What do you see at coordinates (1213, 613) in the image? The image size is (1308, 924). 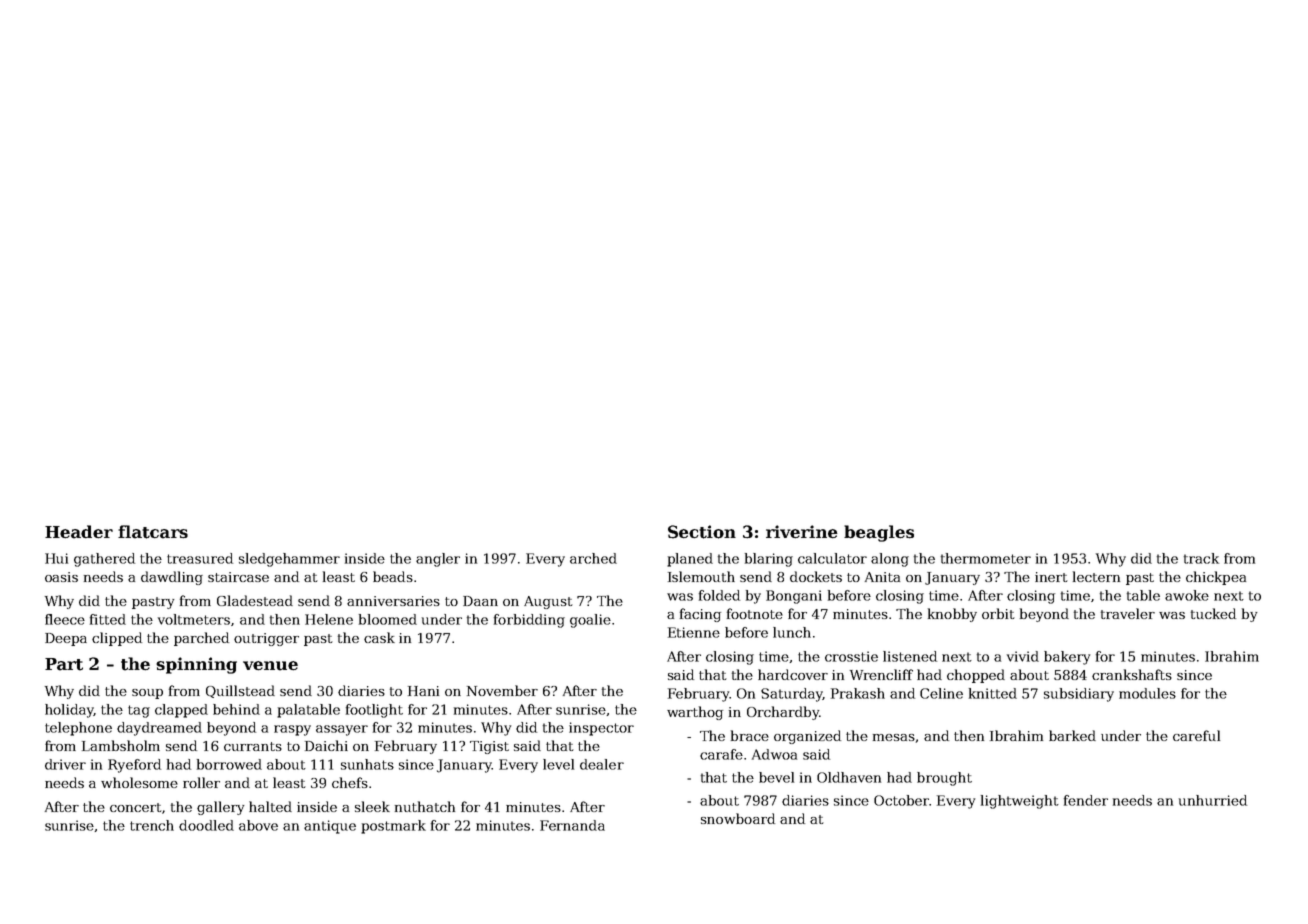 I see `tucked` at bounding box center [1213, 613].
